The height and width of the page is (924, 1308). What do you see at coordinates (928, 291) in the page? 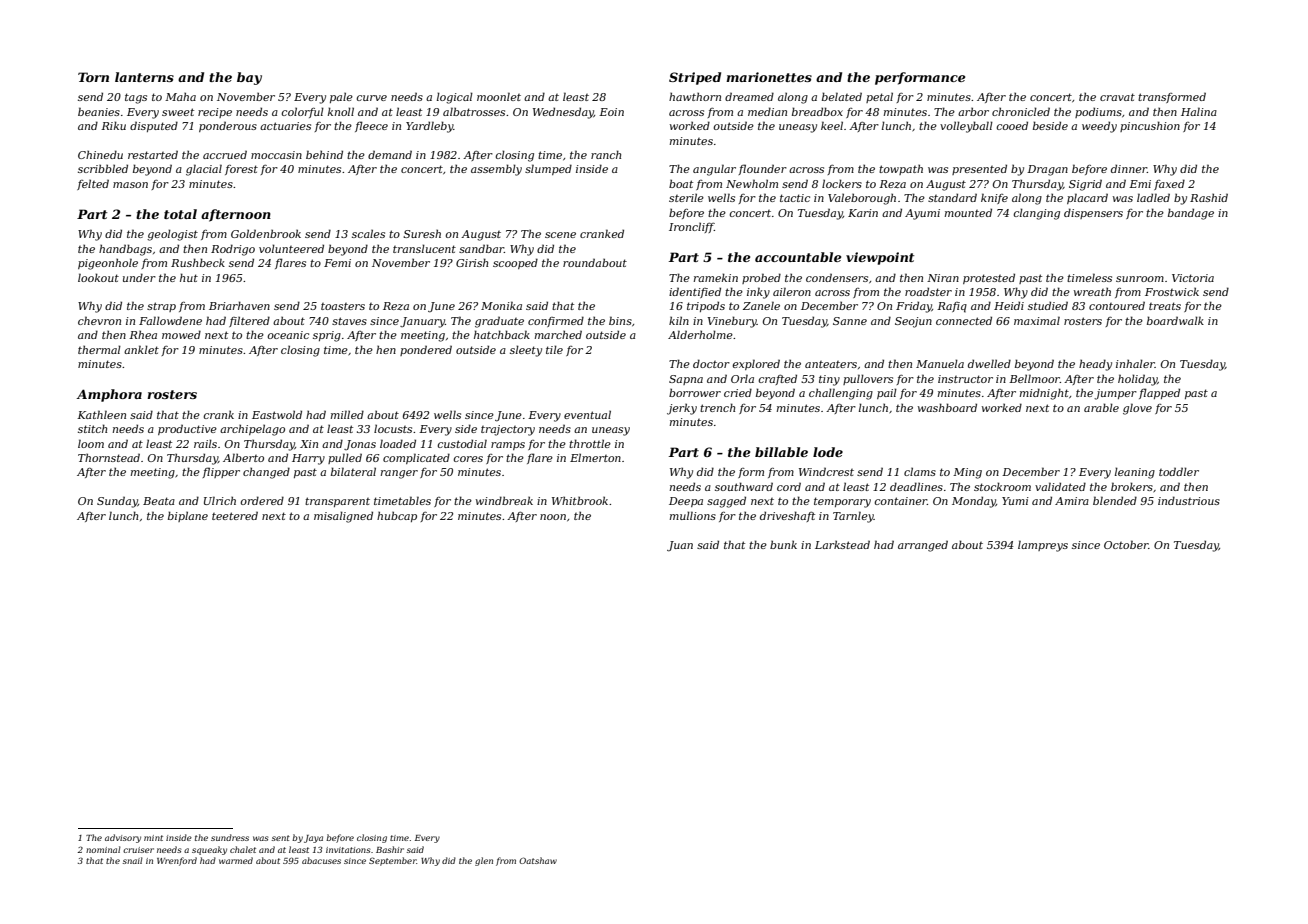
I see `roadster` at bounding box center [928, 291].
